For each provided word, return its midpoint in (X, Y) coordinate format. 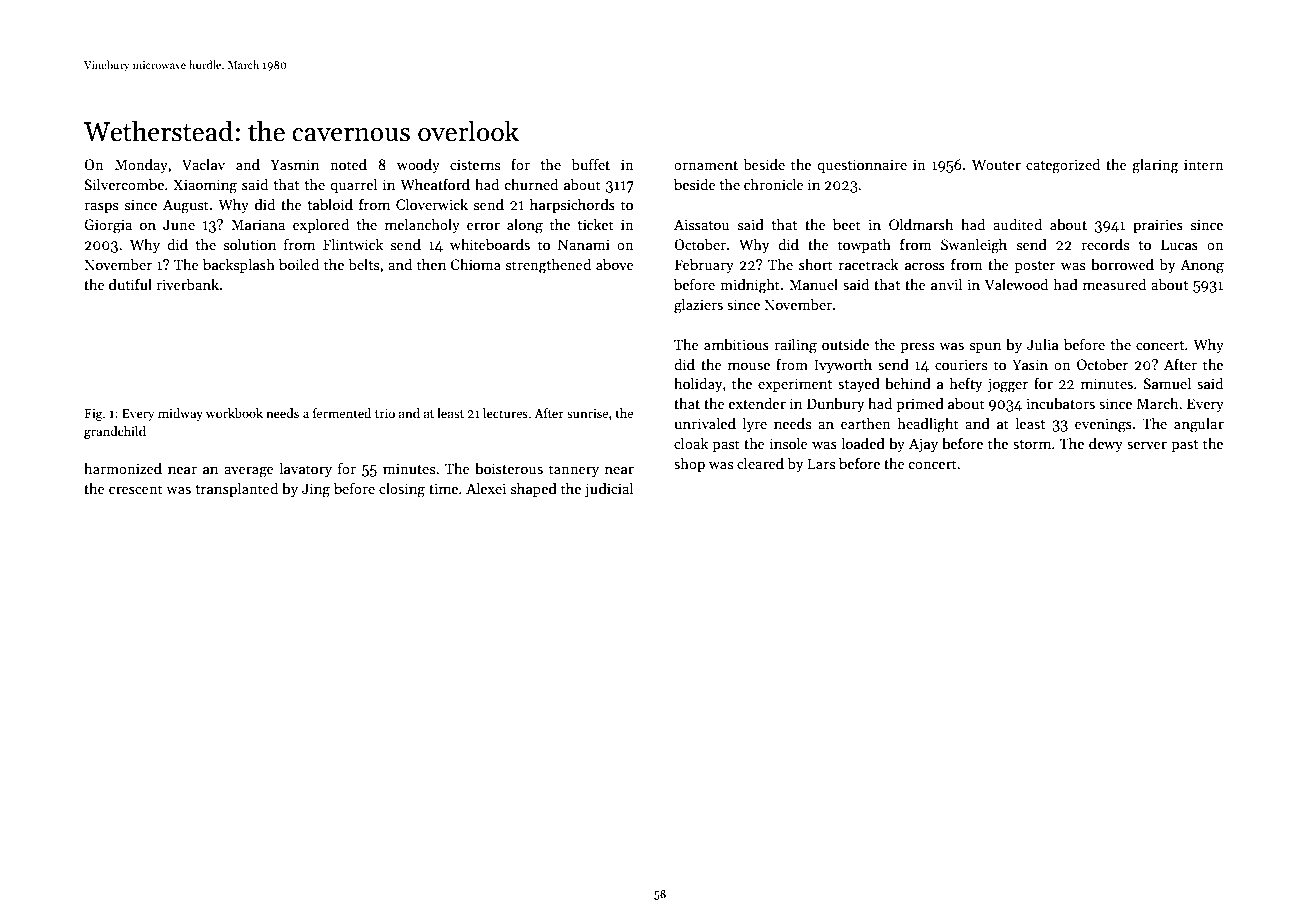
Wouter (996, 164)
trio (385, 413)
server (1147, 445)
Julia (1043, 344)
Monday (141, 165)
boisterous (509, 468)
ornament (706, 165)
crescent (136, 489)
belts (364, 264)
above (615, 264)
